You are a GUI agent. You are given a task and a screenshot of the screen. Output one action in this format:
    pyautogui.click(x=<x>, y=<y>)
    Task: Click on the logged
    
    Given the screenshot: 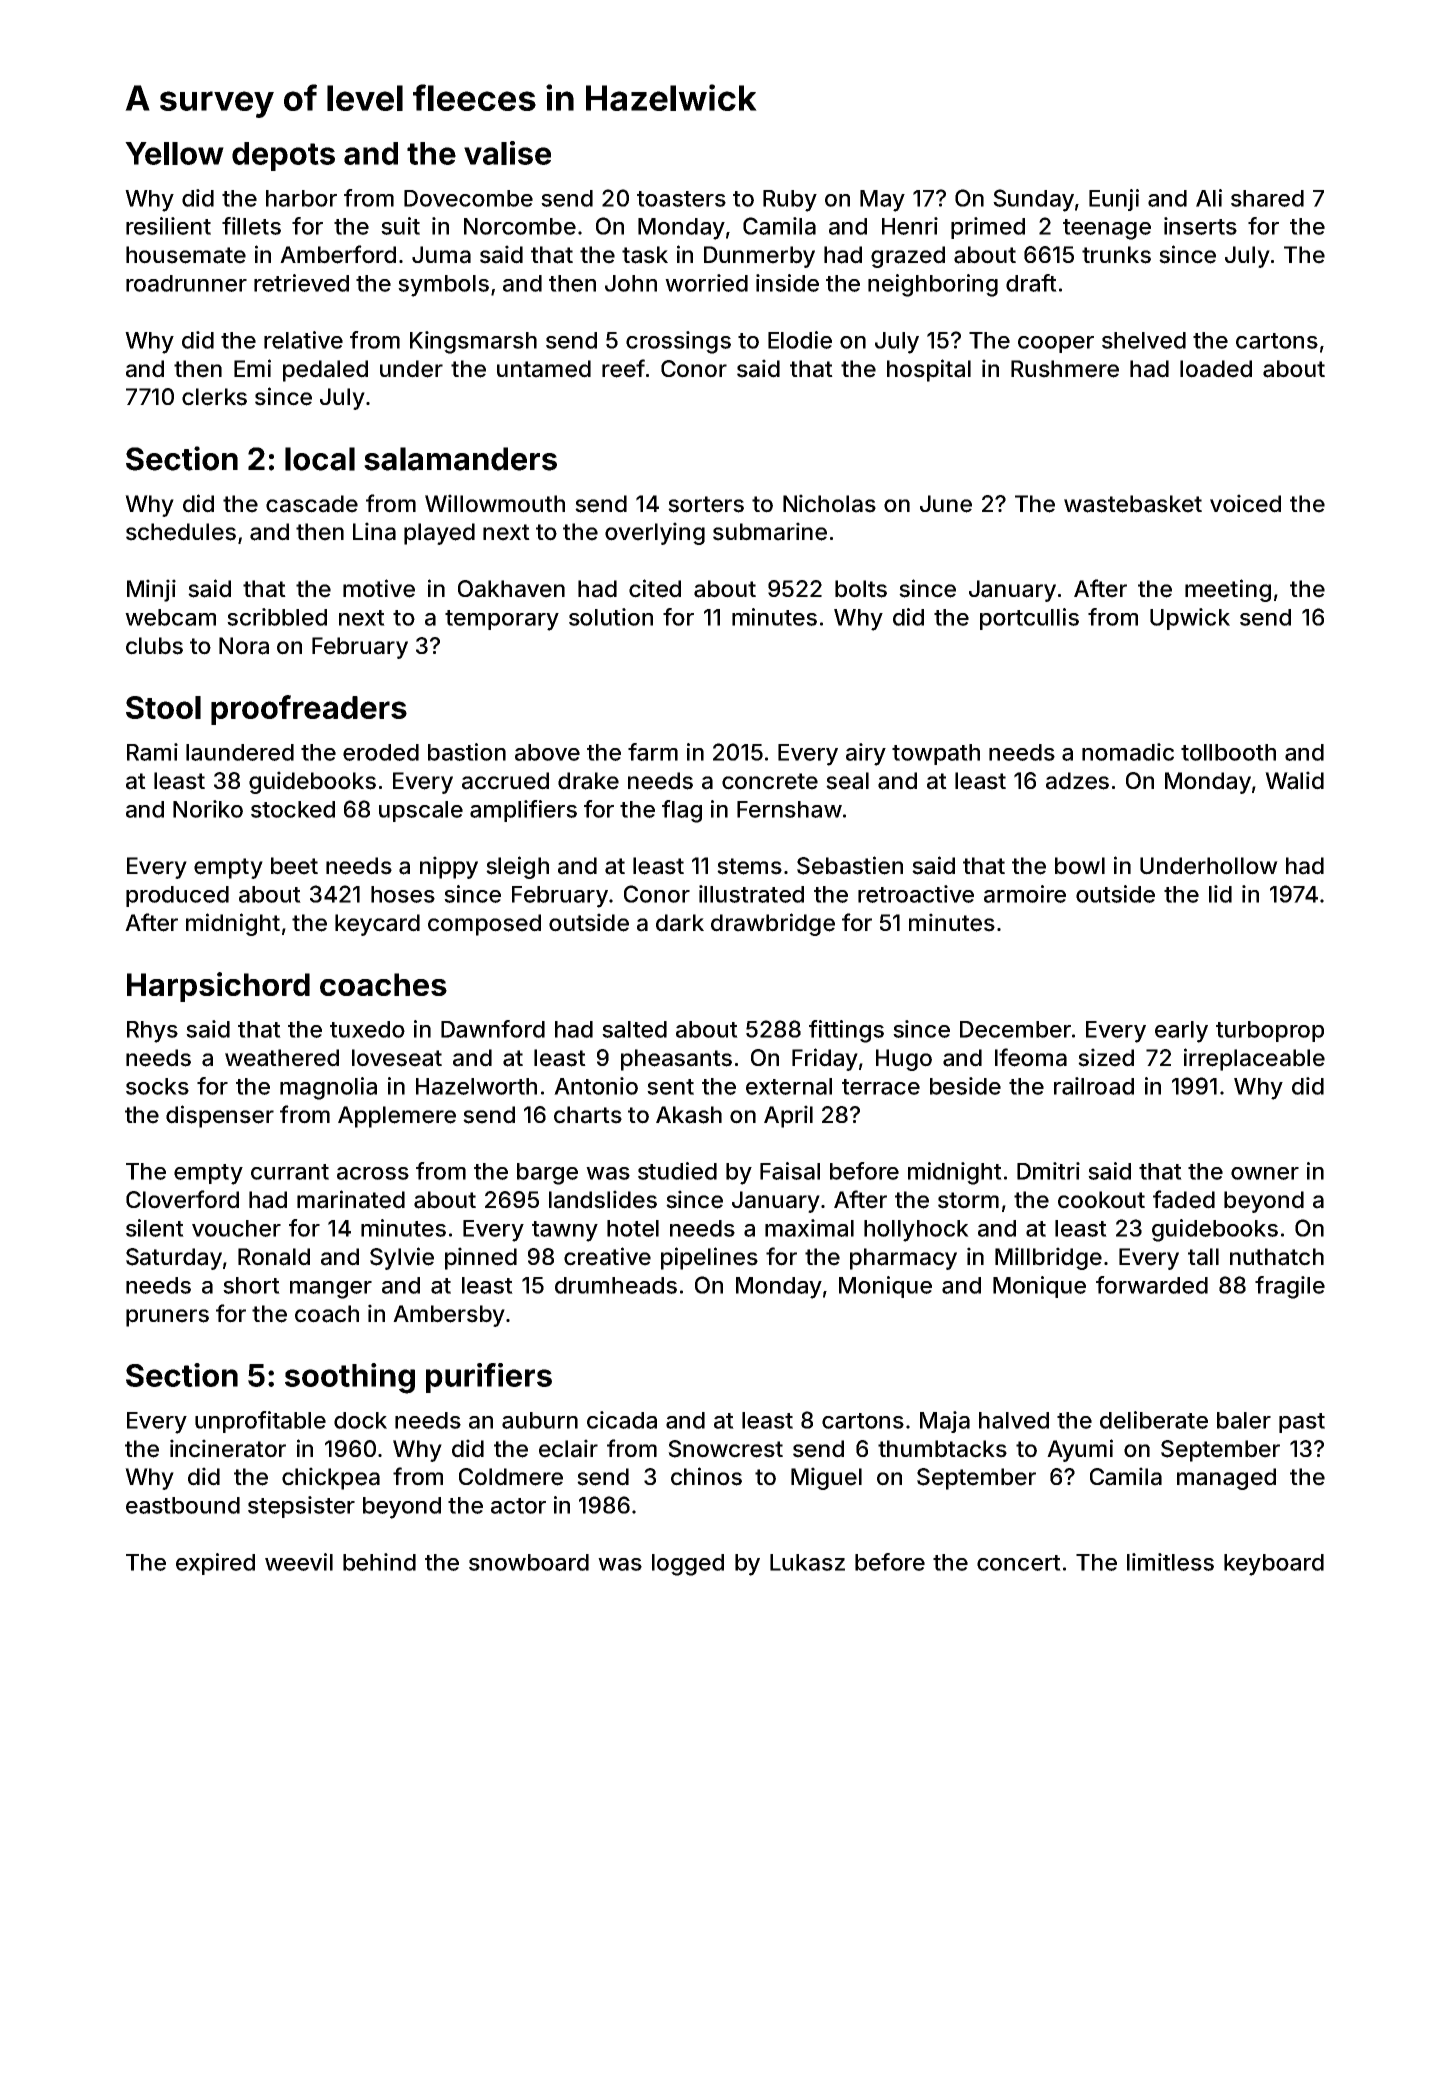 What is the action you would take?
    pyautogui.click(x=688, y=1565)
